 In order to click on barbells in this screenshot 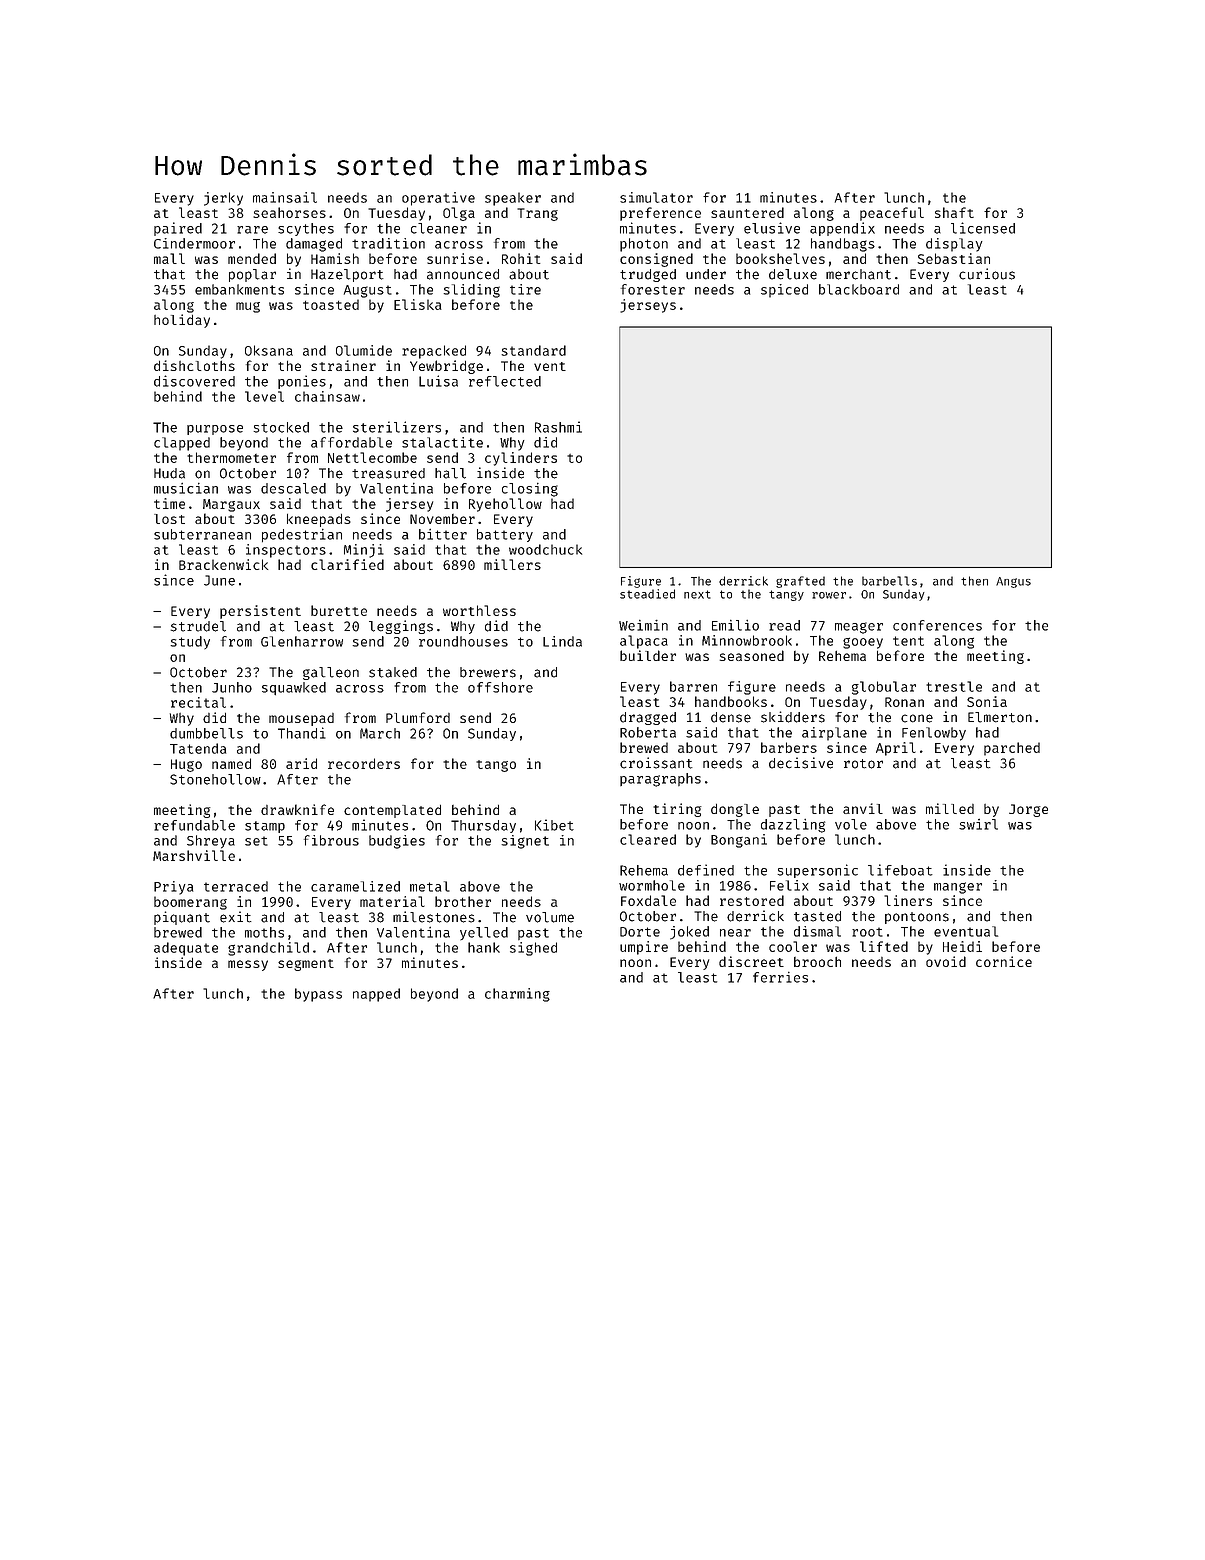, I will do `click(889, 581)`.
